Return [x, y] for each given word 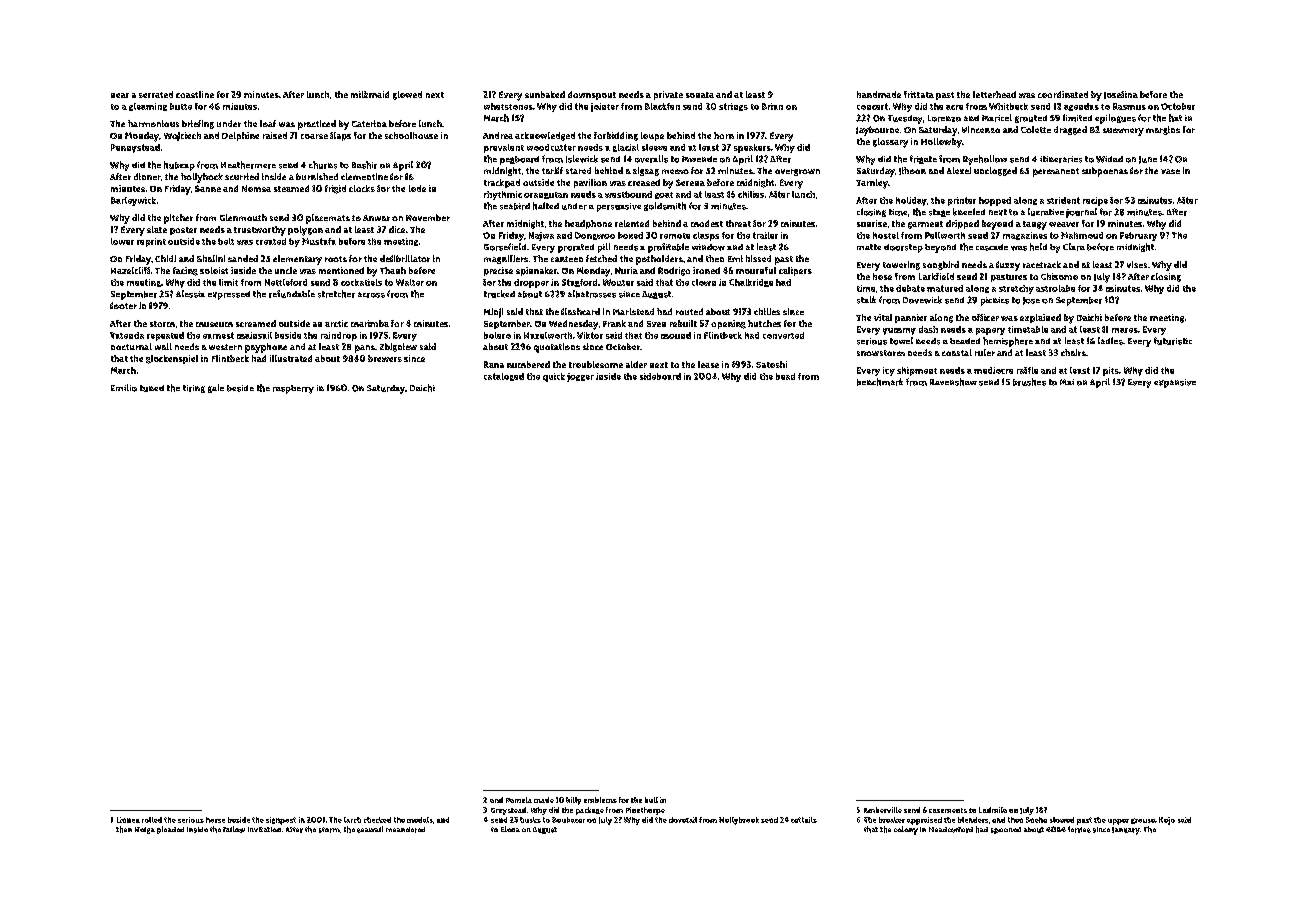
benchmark [880, 382]
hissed [758, 258]
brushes [1029, 382]
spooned [1006, 830]
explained [1040, 318]
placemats [328, 219]
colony [906, 830]
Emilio [124, 388]
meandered [405, 830]
